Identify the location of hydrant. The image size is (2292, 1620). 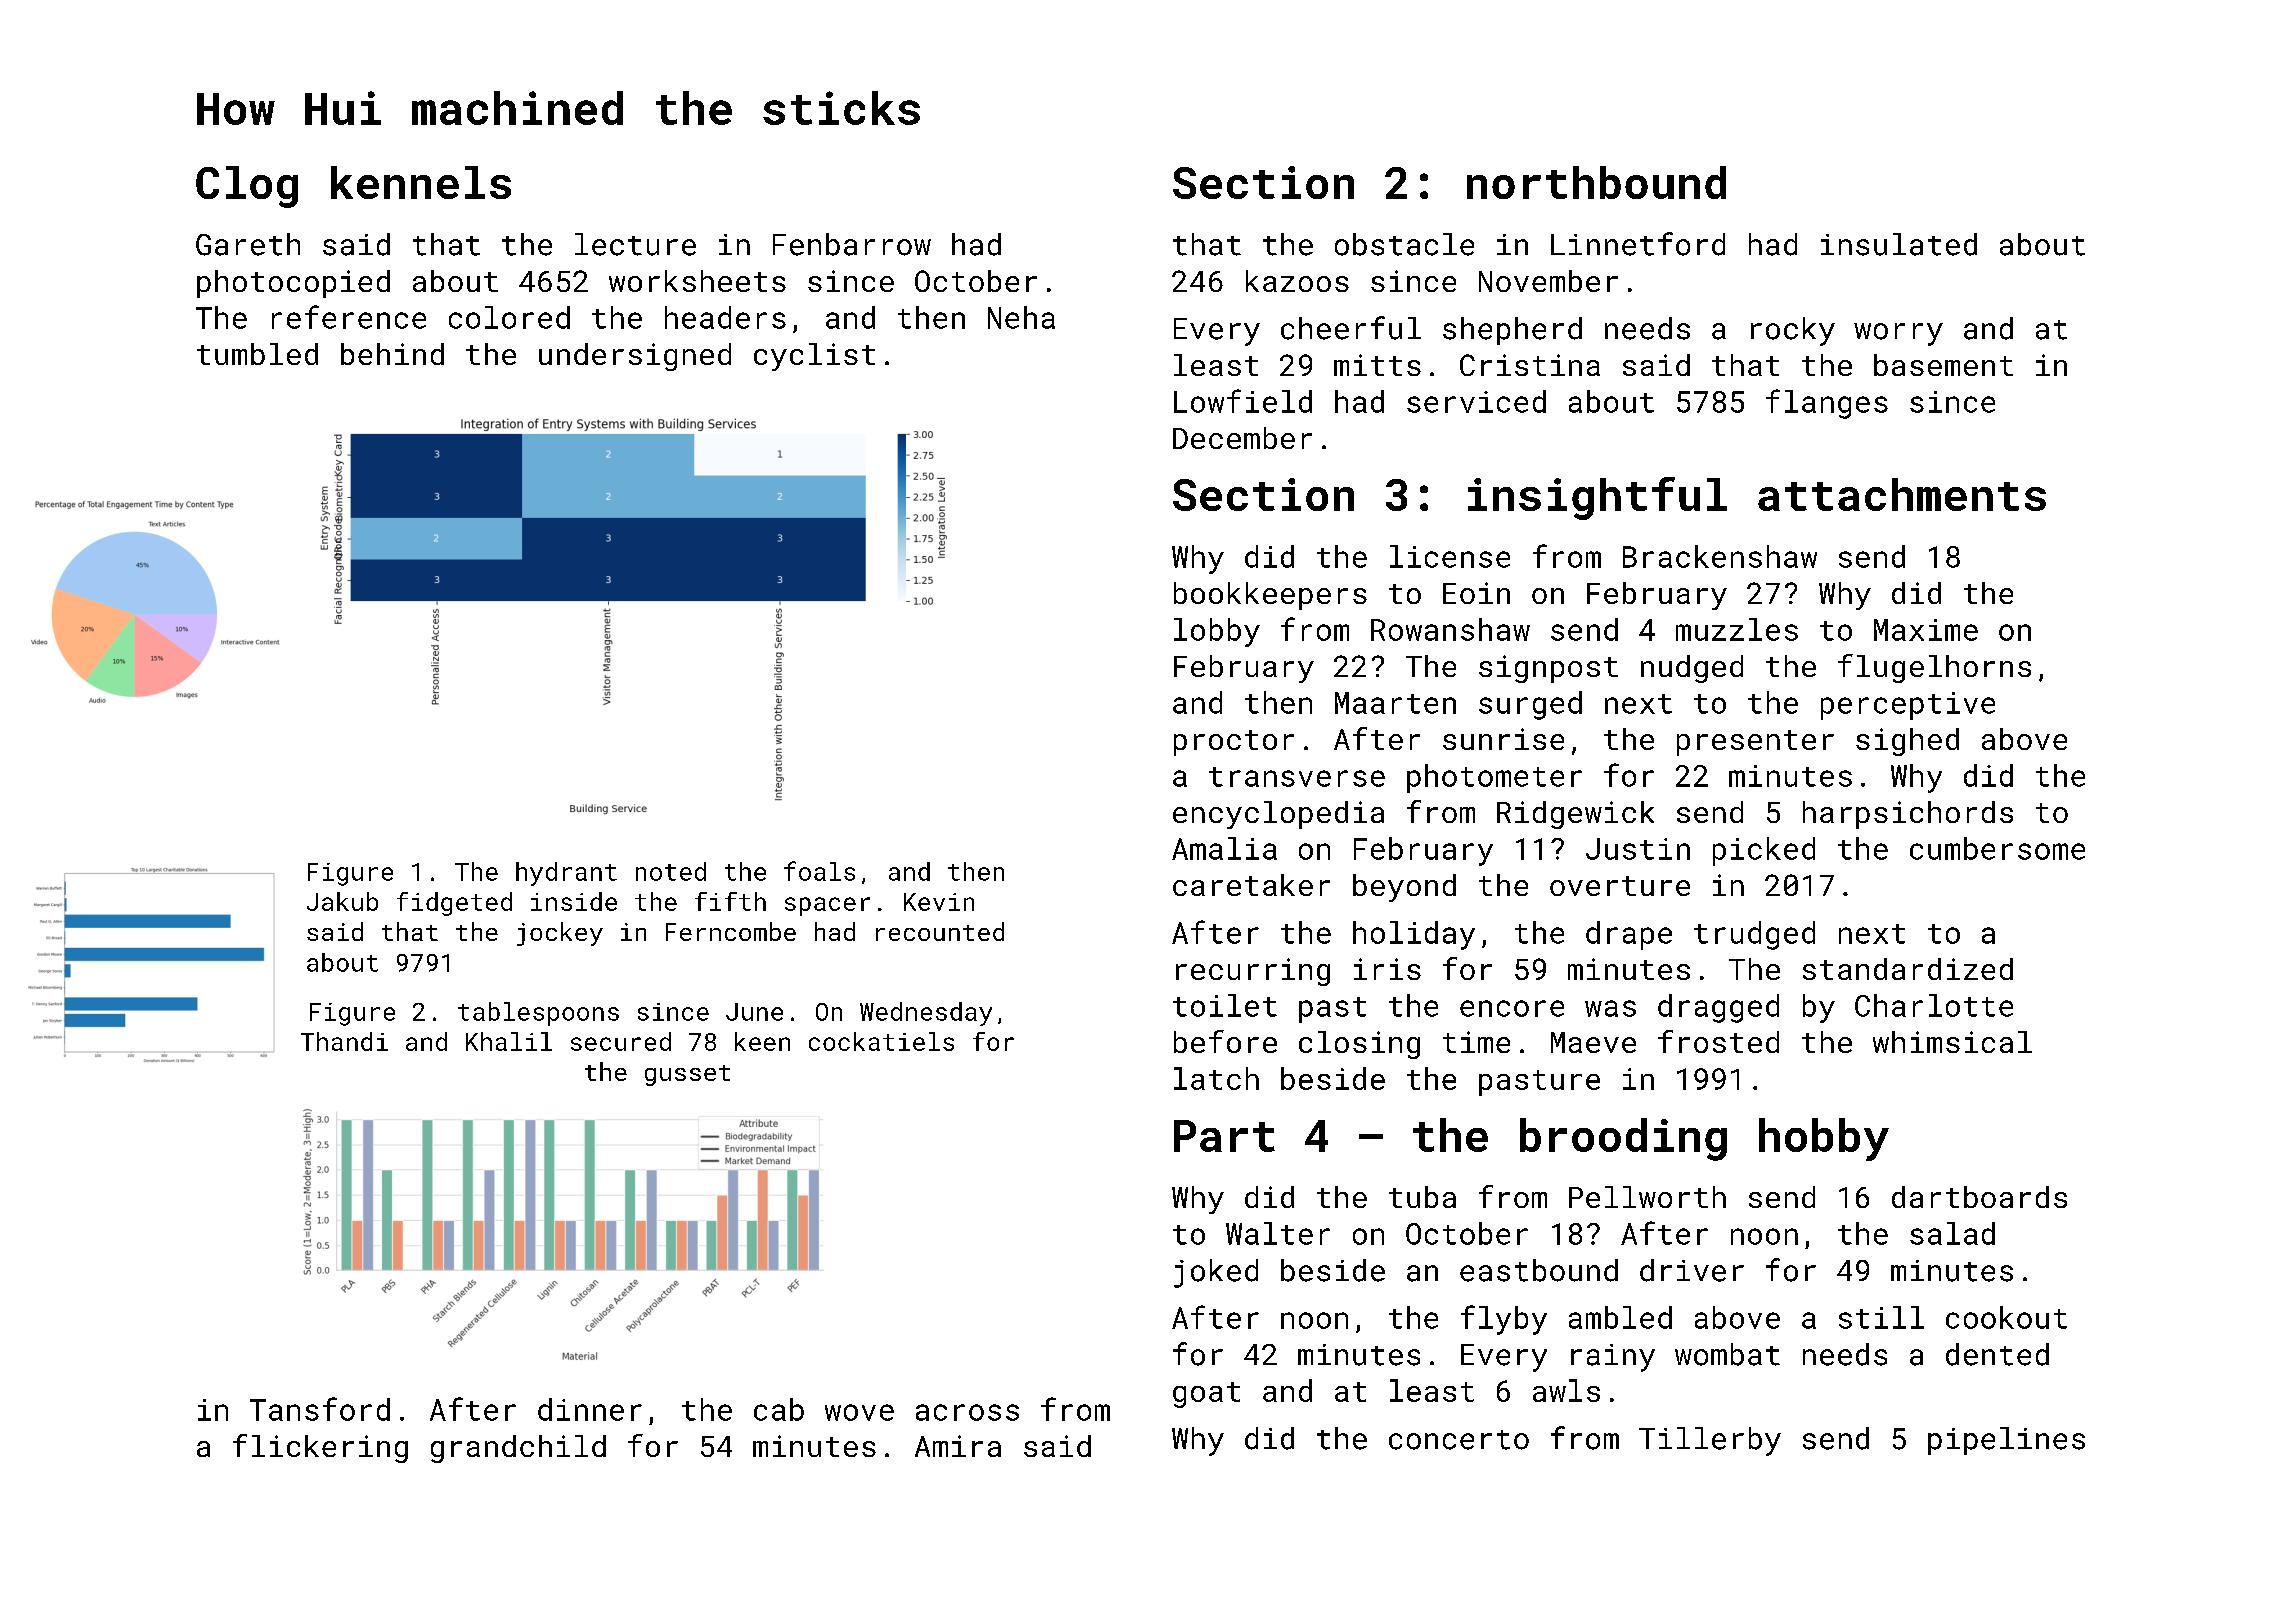
(566, 874).
